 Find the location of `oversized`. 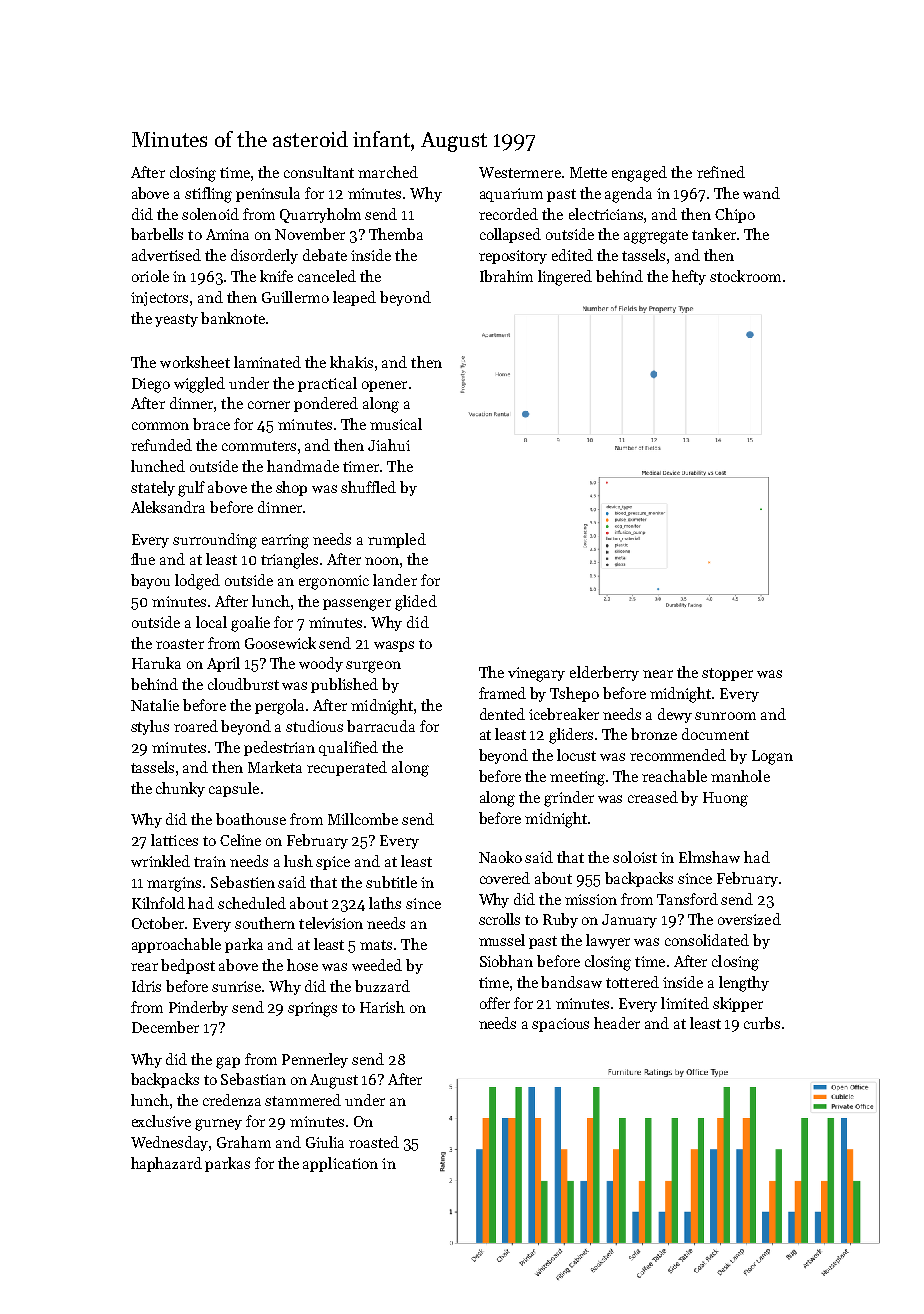

oversized is located at coordinates (749, 919).
